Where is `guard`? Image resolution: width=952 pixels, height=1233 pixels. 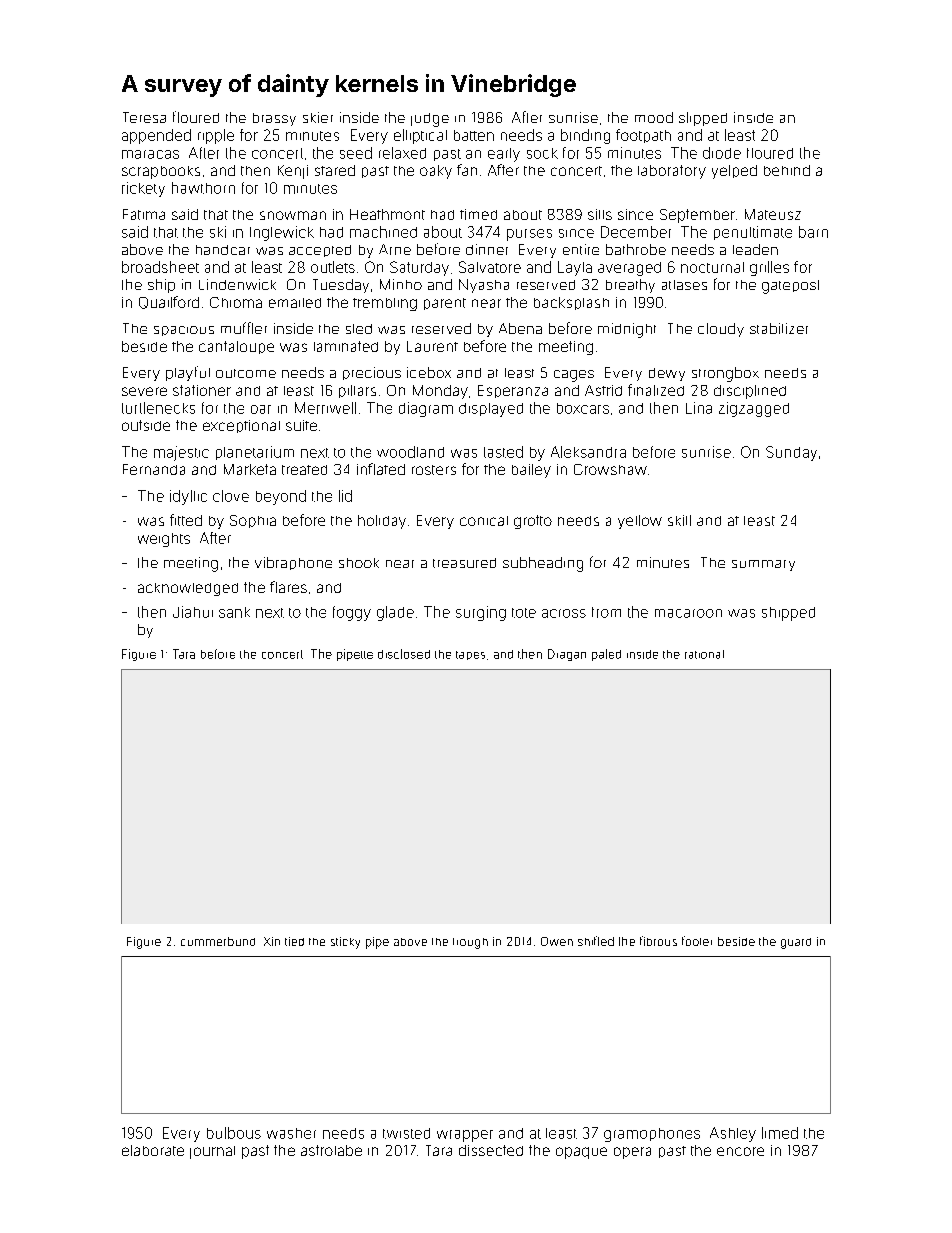
guard is located at coordinates (796, 943).
